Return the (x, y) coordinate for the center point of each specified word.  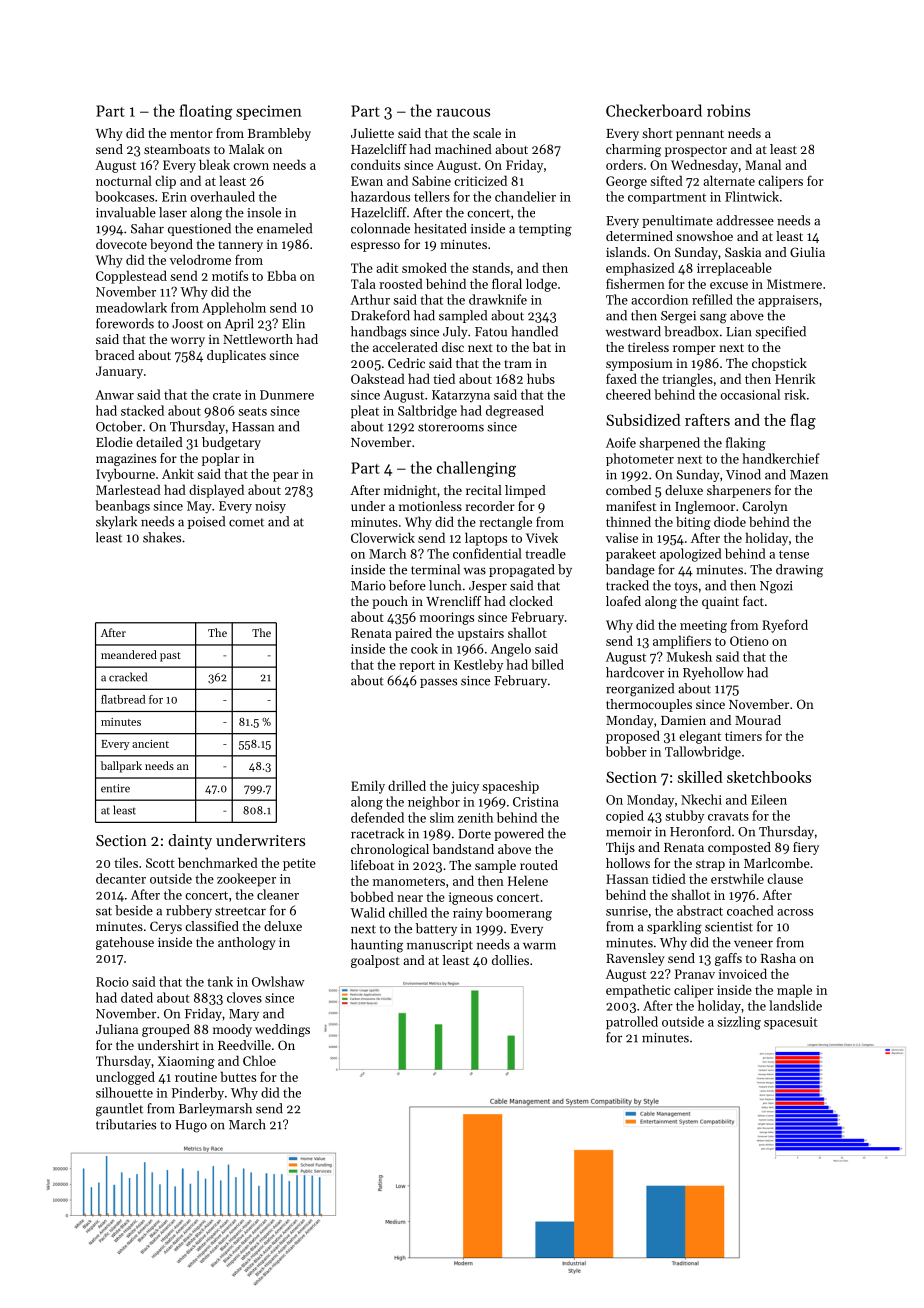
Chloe (259, 1060)
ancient (150, 744)
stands (491, 267)
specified (780, 332)
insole (264, 212)
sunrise (627, 911)
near (410, 898)
